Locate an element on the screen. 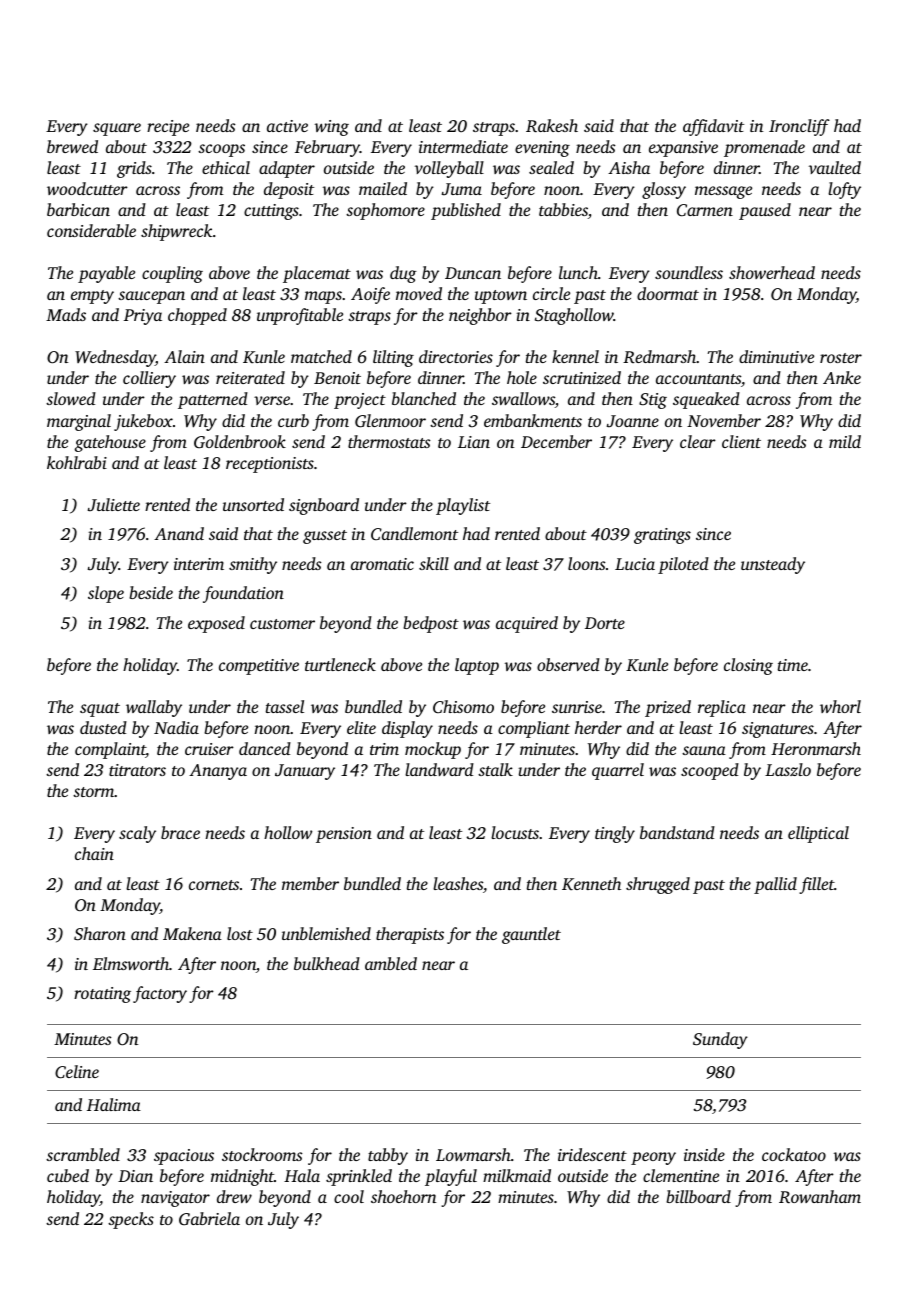 The width and height of the screenshot is (908, 1316). drew is located at coordinates (234, 1196).
